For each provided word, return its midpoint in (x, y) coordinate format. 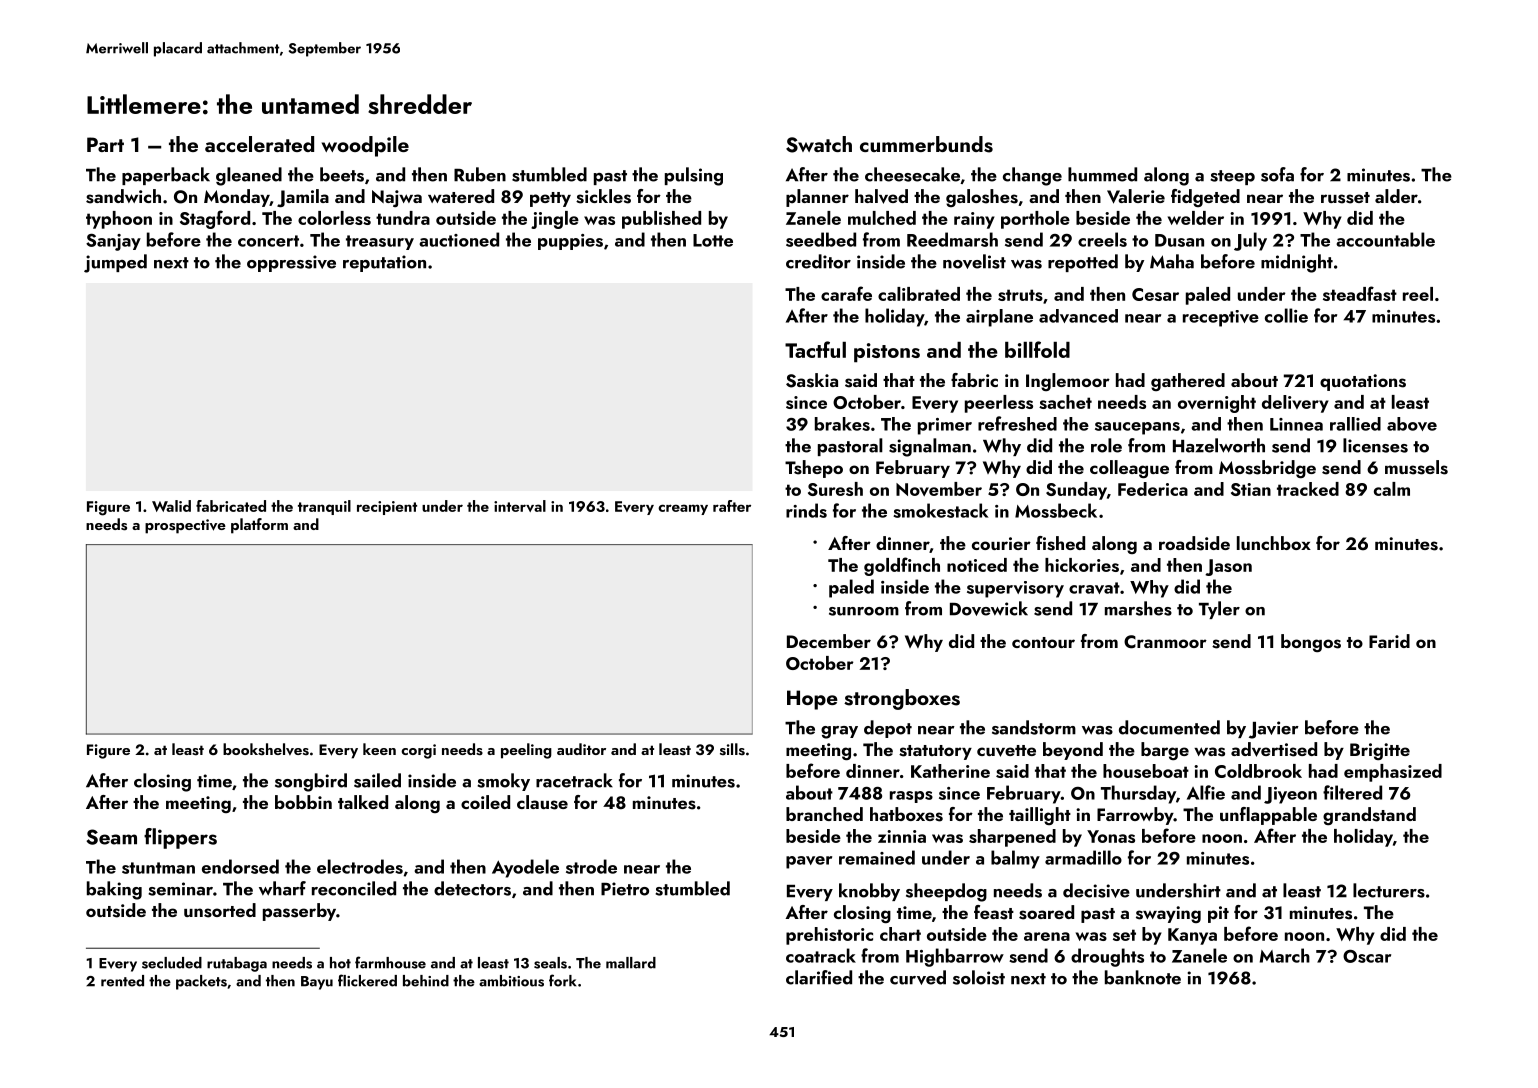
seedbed (821, 239)
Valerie (1136, 196)
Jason (1228, 567)
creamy (683, 509)
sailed (377, 780)
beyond (1073, 751)
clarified (819, 977)
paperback (166, 176)
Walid (171, 506)
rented (122, 981)
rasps (911, 797)
